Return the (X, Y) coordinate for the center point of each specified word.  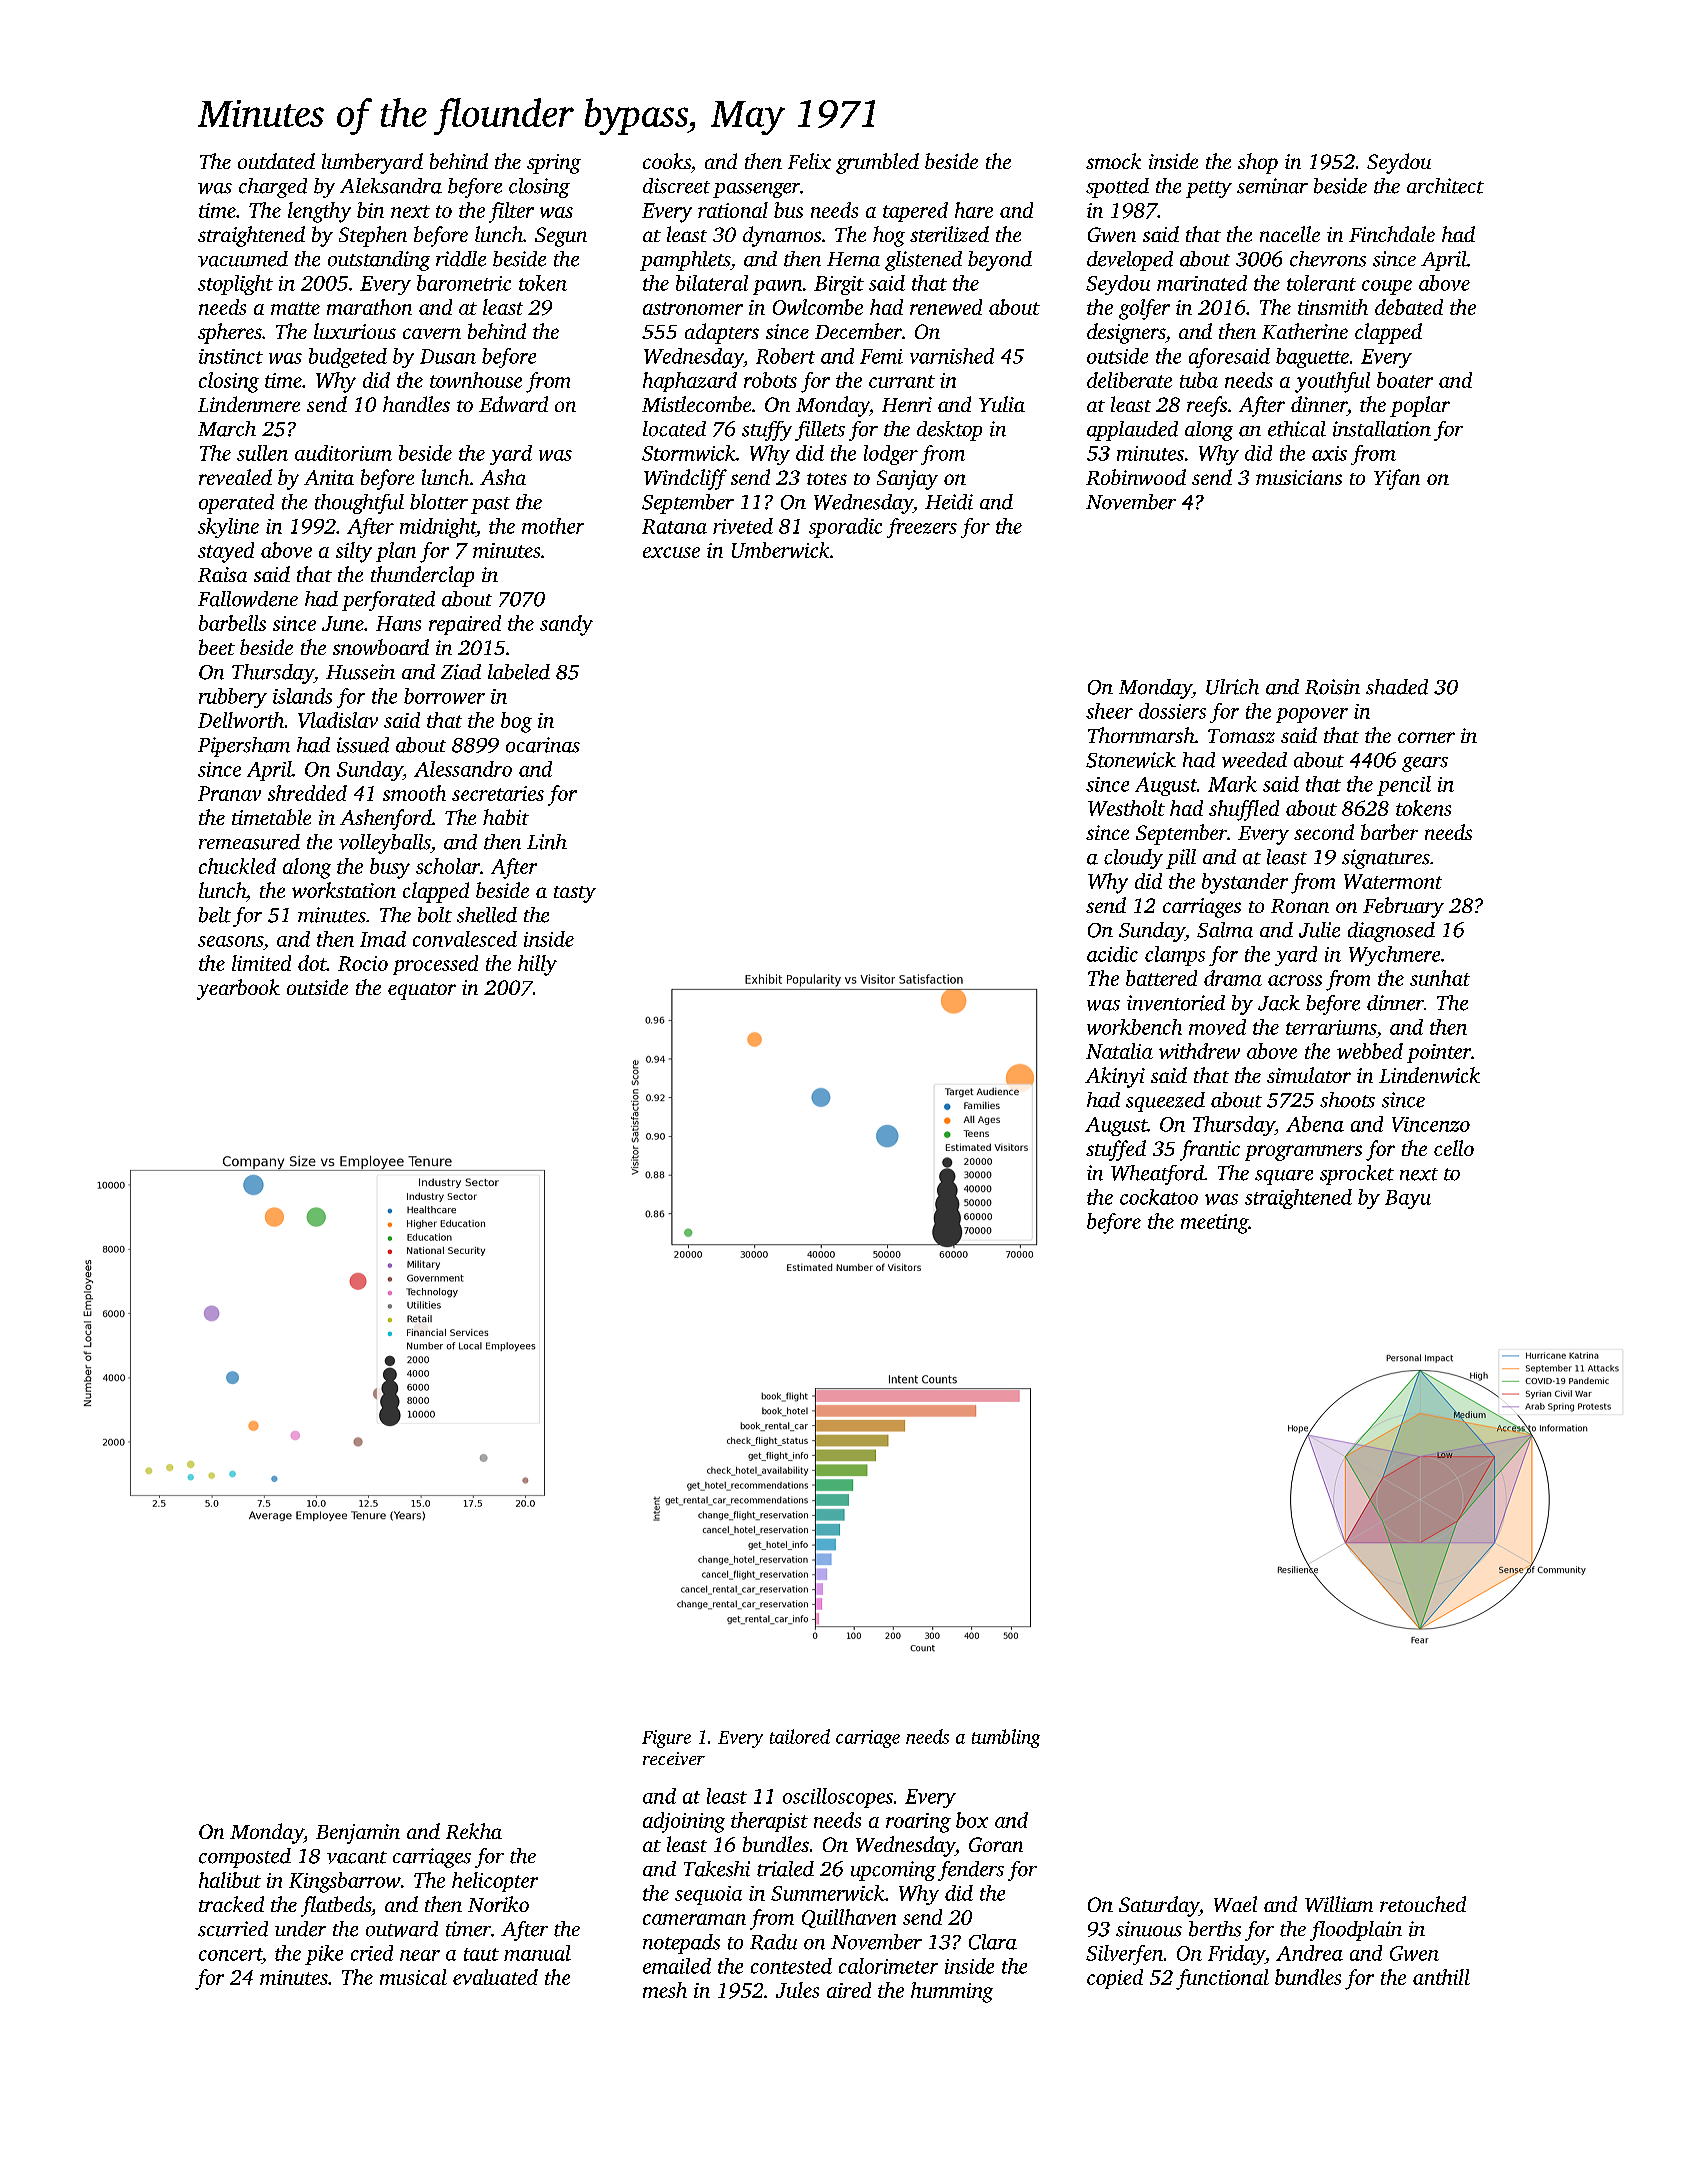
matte (295, 308)
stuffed (1116, 1150)
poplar (1420, 406)
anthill (1441, 1977)
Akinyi (1115, 1077)
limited (261, 963)
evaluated (495, 1977)
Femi (881, 356)
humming (952, 1992)
